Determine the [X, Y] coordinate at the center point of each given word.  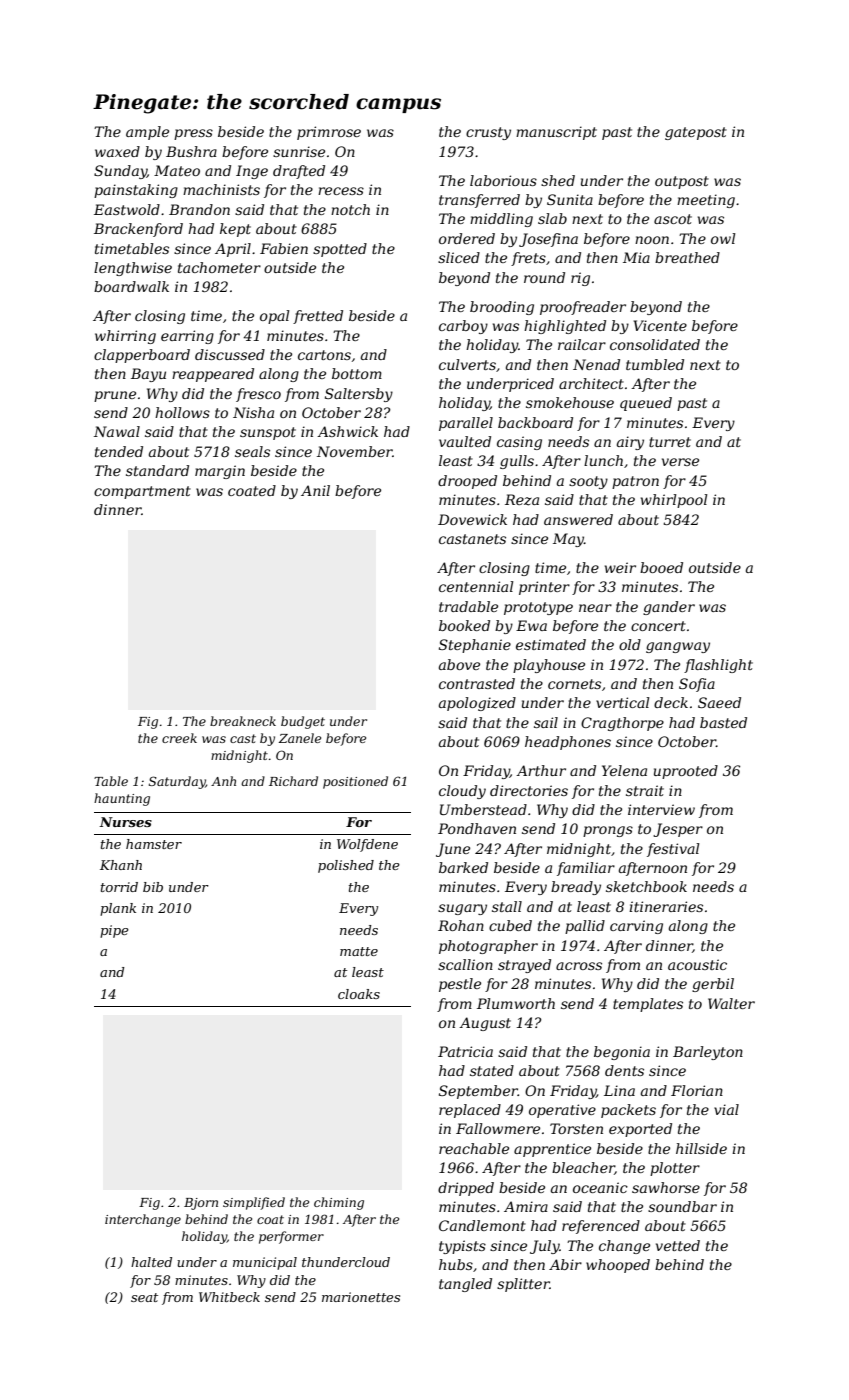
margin [220, 472]
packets [628, 1111]
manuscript [556, 133]
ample [147, 133]
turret [670, 442]
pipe [114, 931]
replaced [470, 1111]
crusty [488, 133]
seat [144, 1297]
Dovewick [472, 519]
